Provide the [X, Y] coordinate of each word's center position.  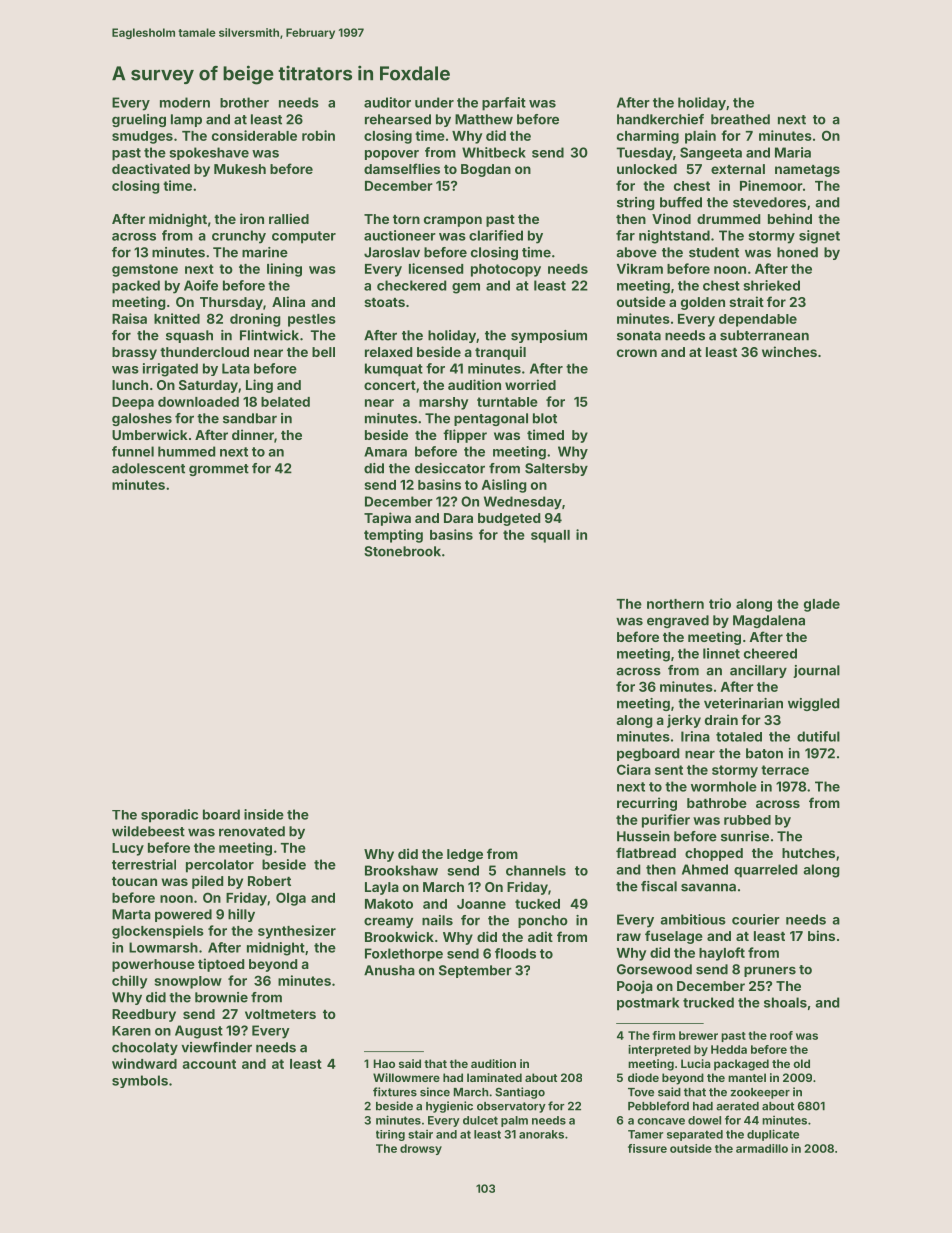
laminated [494, 1077]
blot [545, 418]
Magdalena [769, 621]
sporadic [169, 816]
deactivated [151, 168]
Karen [131, 1031]
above [636, 252]
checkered [411, 285]
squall [550, 536]
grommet [219, 470]
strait [746, 301]
